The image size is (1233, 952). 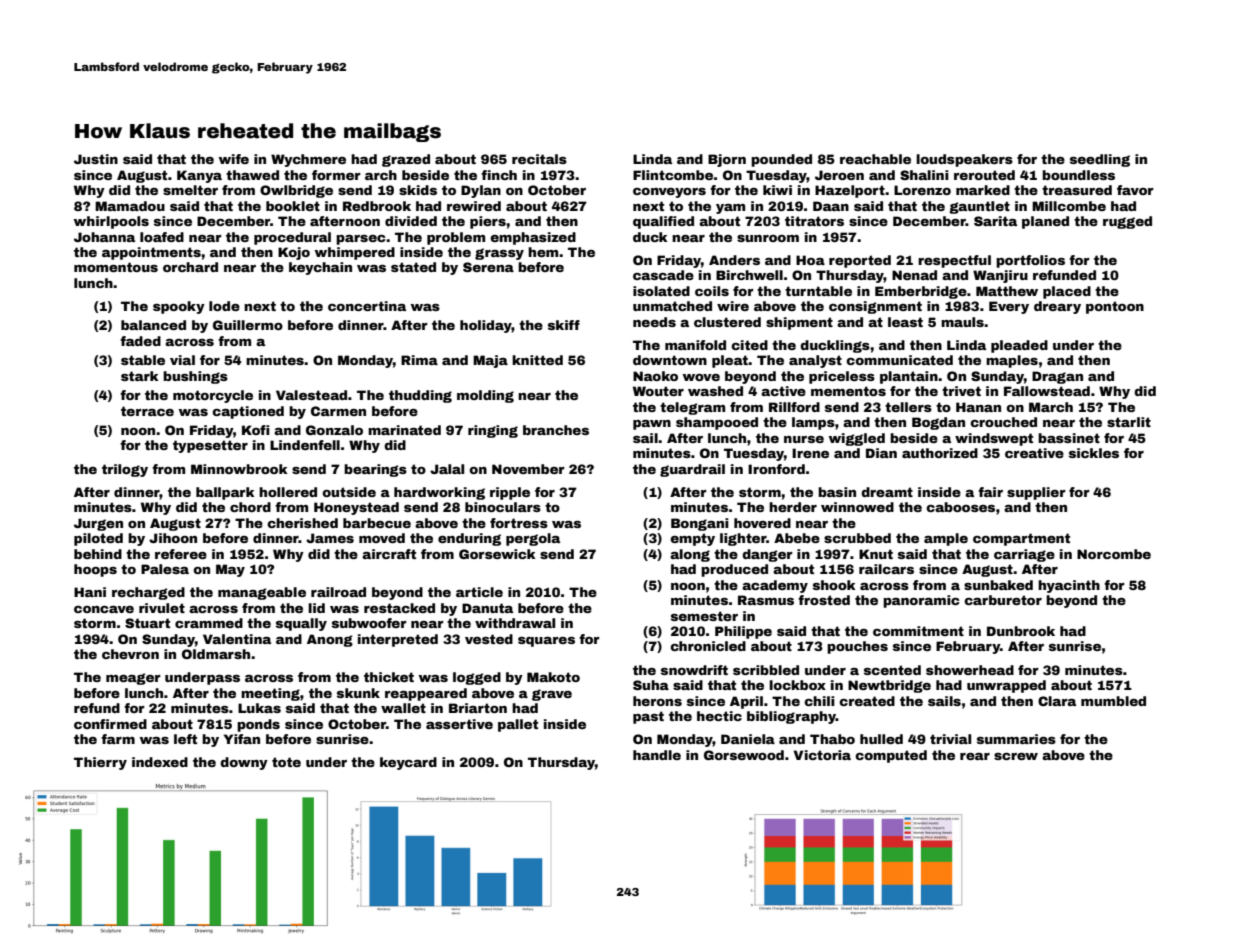 What do you see at coordinates (225, 493) in the screenshot?
I see `ballpark` at bounding box center [225, 493].
